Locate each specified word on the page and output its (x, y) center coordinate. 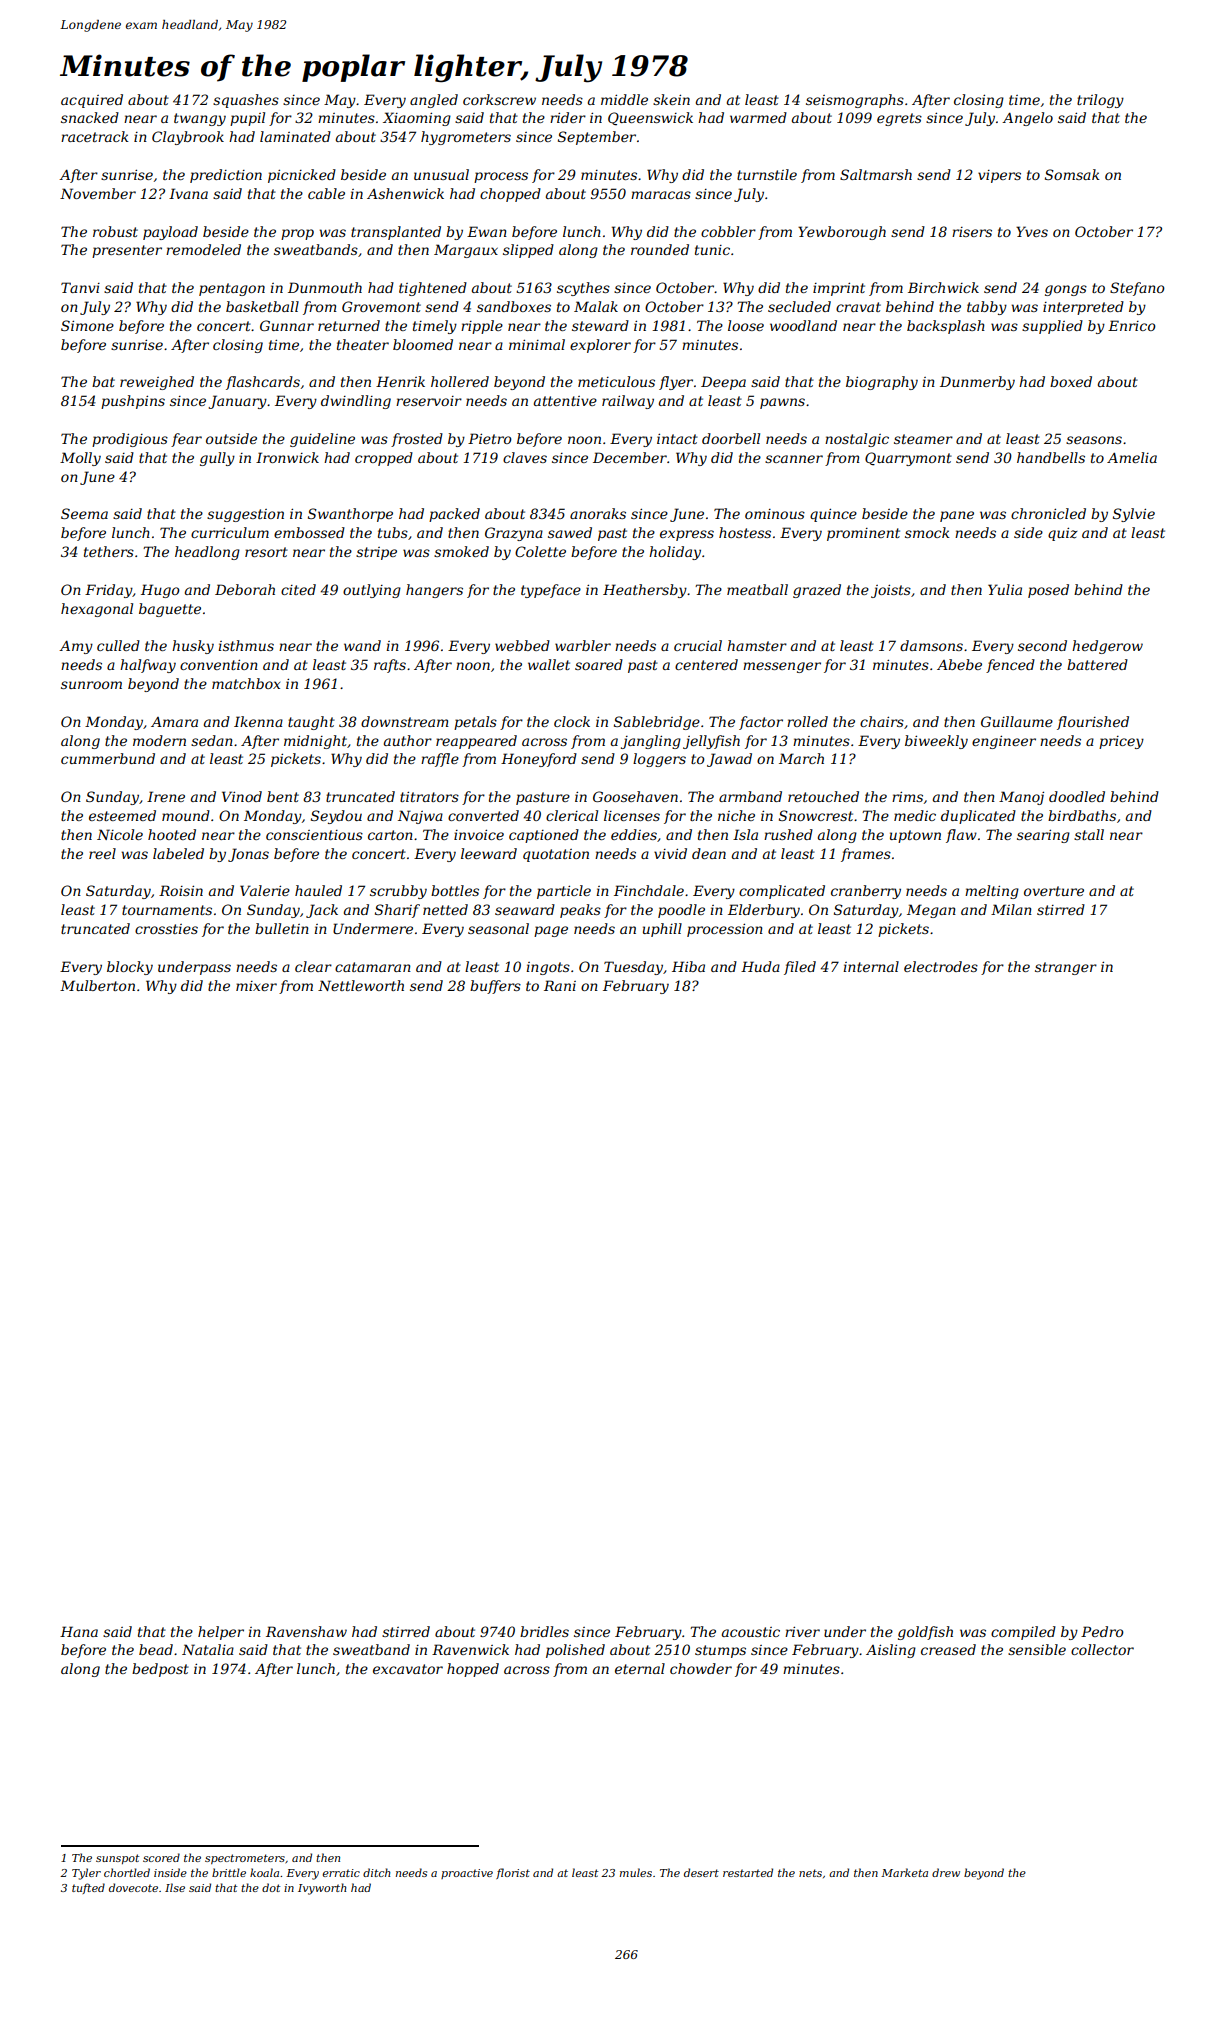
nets (810, 1873)
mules (636, 1872)
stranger (1066, 968)
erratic (341, 1873)
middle (624, 99)
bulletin (282, 928)
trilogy (1100, 101)
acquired (92, 101)
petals (475, 723)
